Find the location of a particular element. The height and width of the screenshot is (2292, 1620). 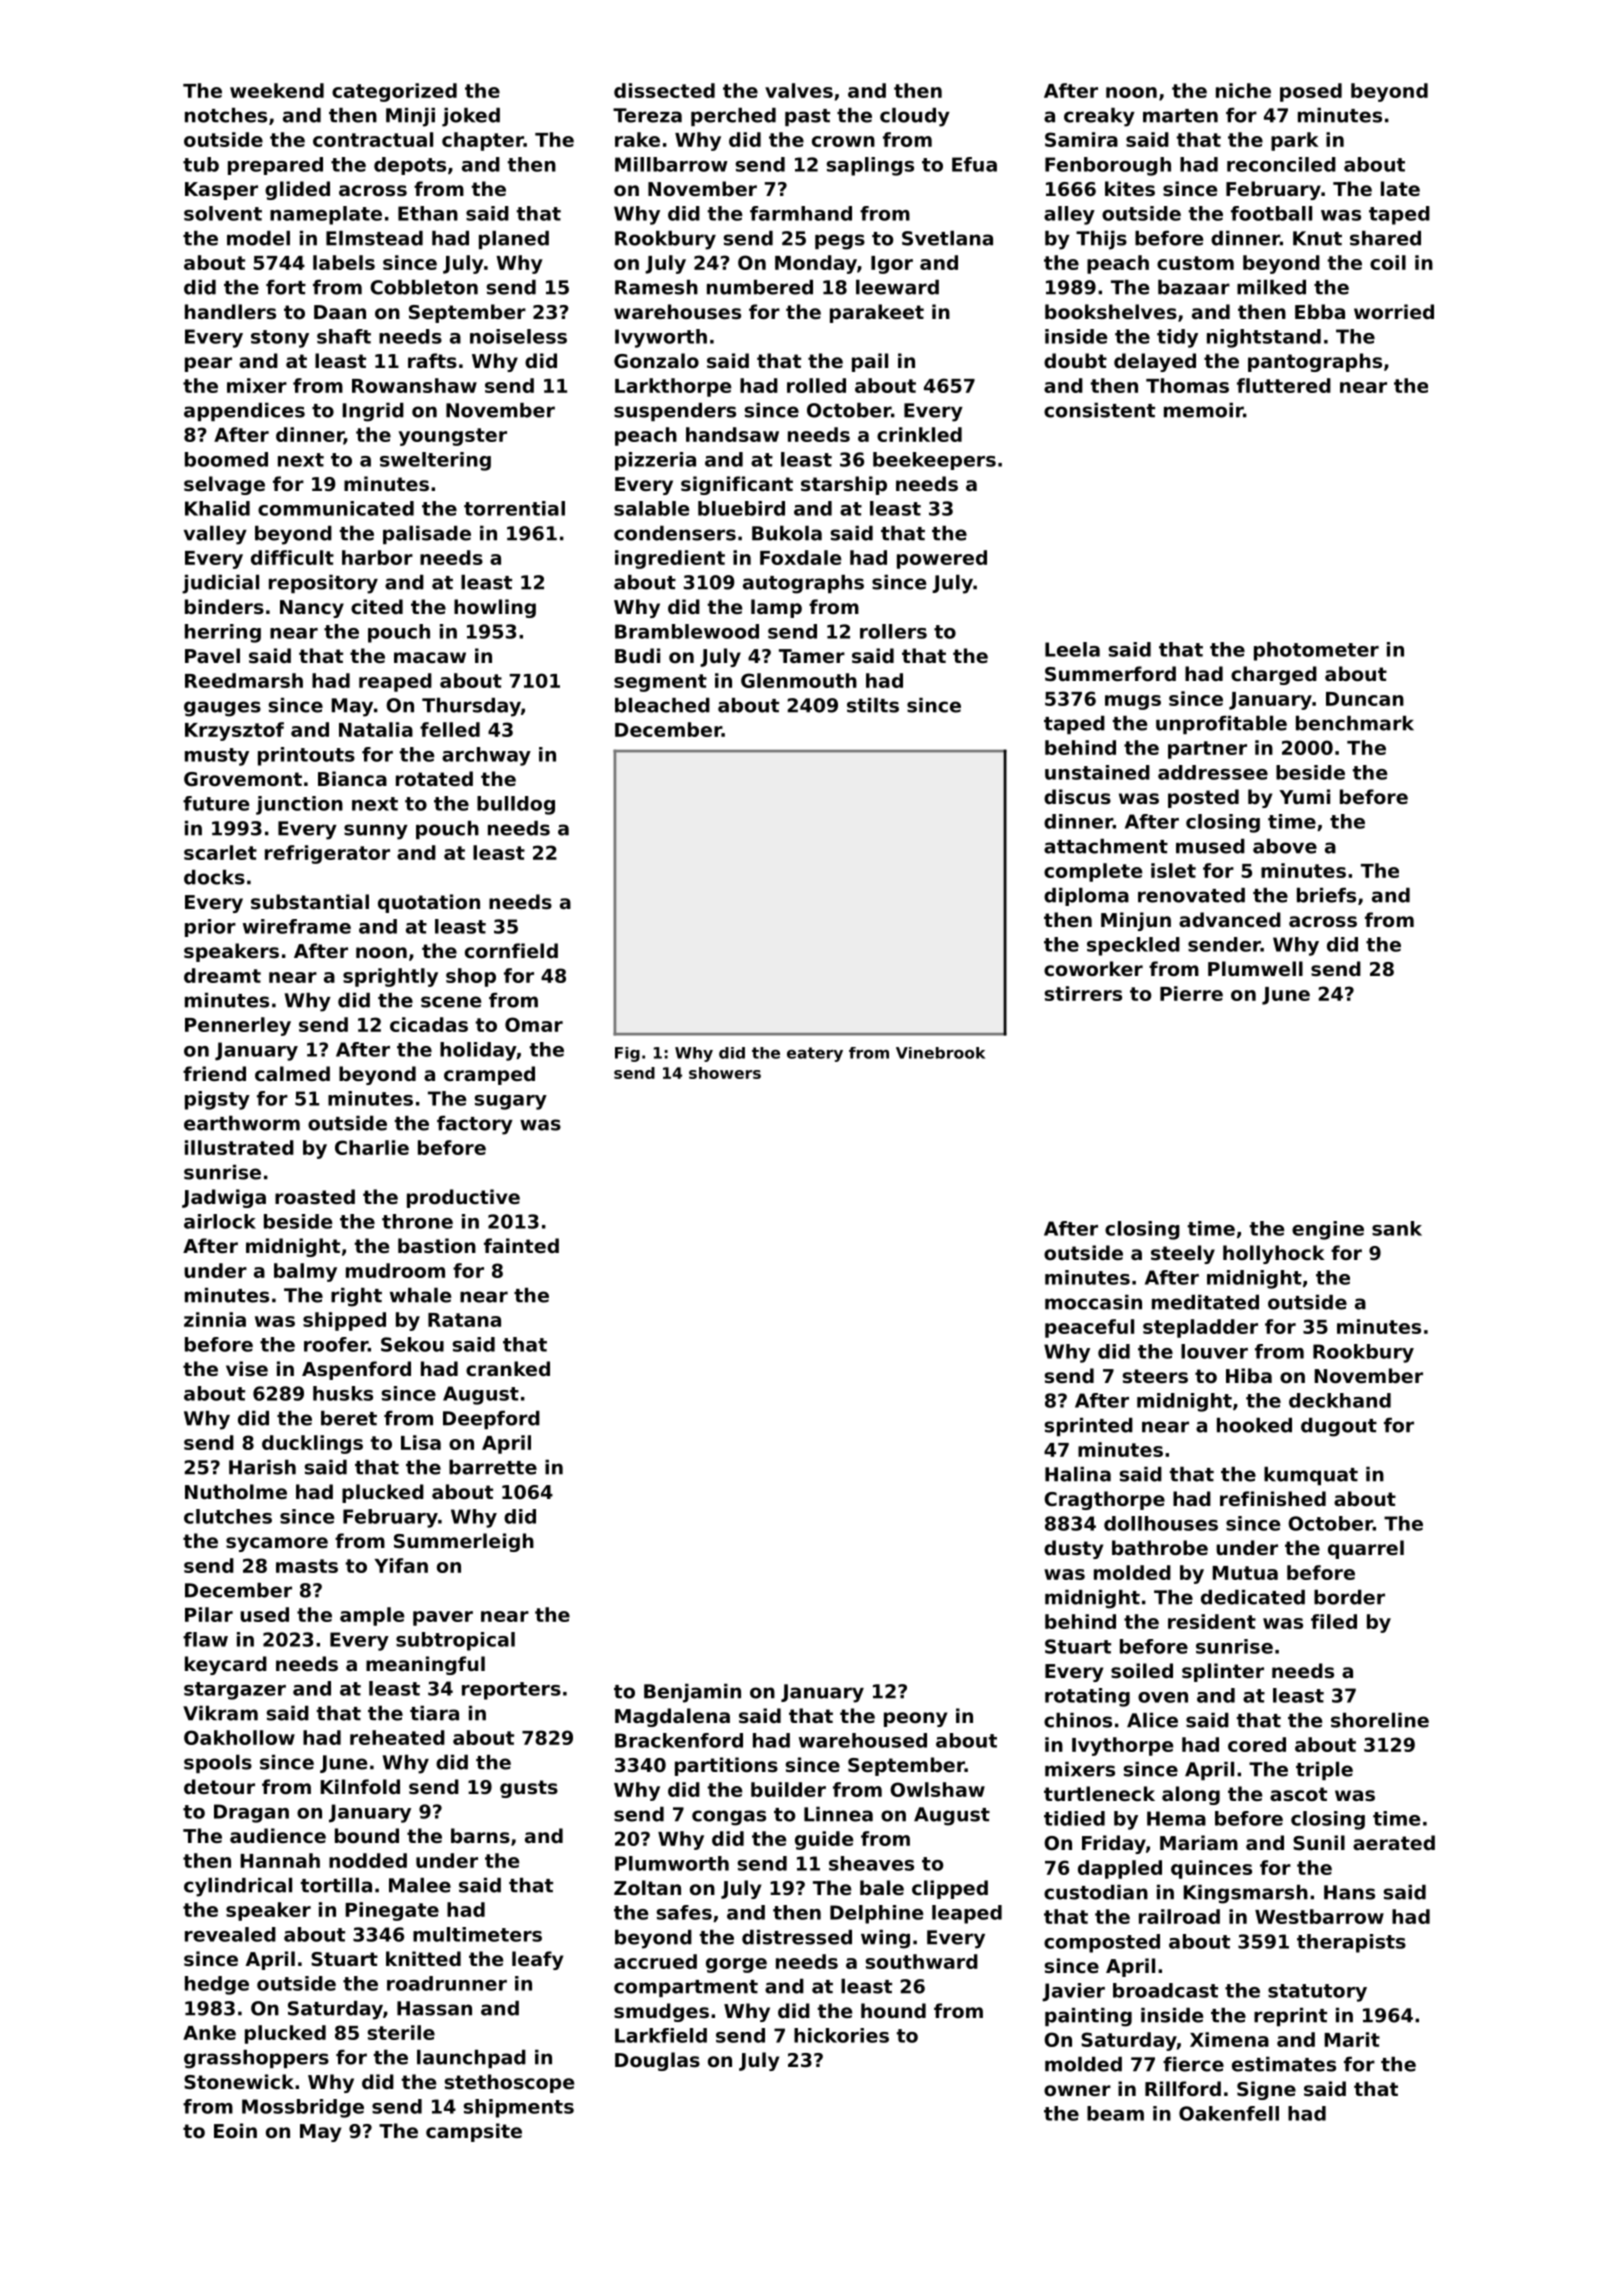

reheated is located at coordinates (397, 1737).
